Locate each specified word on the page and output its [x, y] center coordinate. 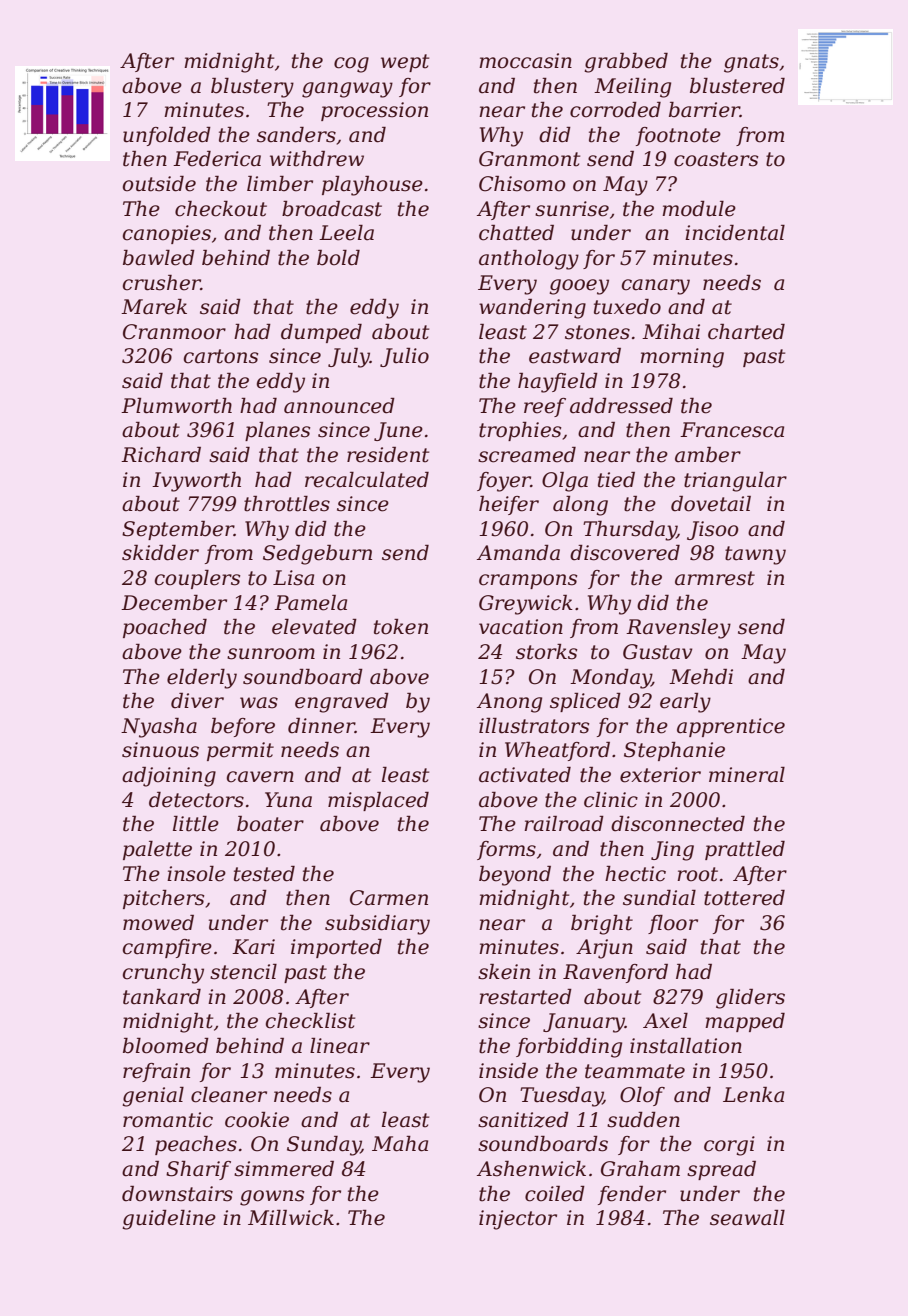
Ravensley [678, 629]
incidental [735, 233]
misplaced [378, 801]
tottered [744, 898]
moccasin [525, 61]
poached [165, 628]
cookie [257, 1120]
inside [508, 1071]
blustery [252, 88]
